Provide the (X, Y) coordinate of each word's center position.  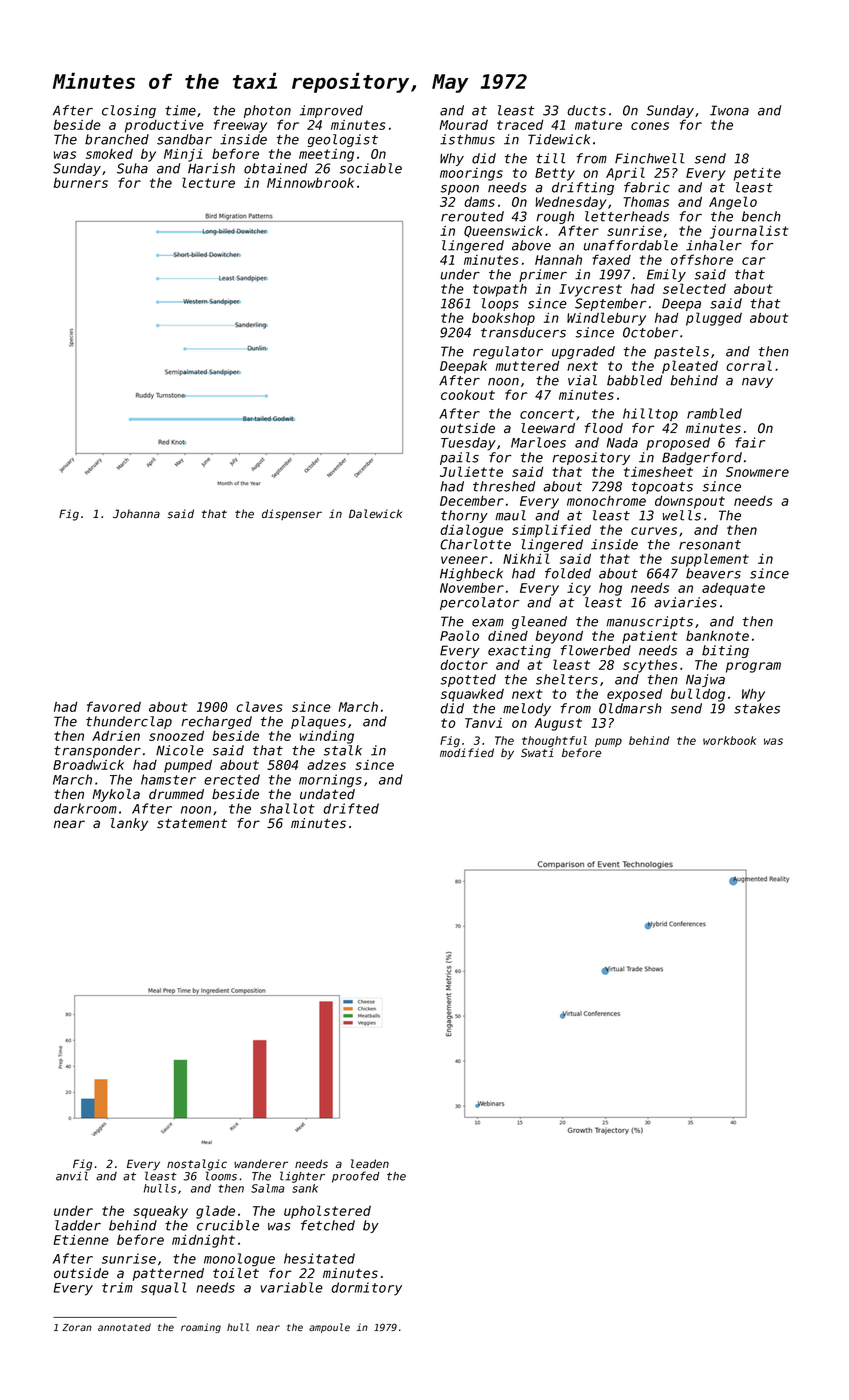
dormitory (366, 1289)
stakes (757, 708)
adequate (733, 589)
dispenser (292, 514)
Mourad (464, 125)
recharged (216, 722)
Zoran (77, 1327)
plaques (318, 722)
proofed (356, 1177)
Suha (132, 168)
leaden (370, 1164)
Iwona (729, 110)
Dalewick (375, 514)
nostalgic (197, 1165)
